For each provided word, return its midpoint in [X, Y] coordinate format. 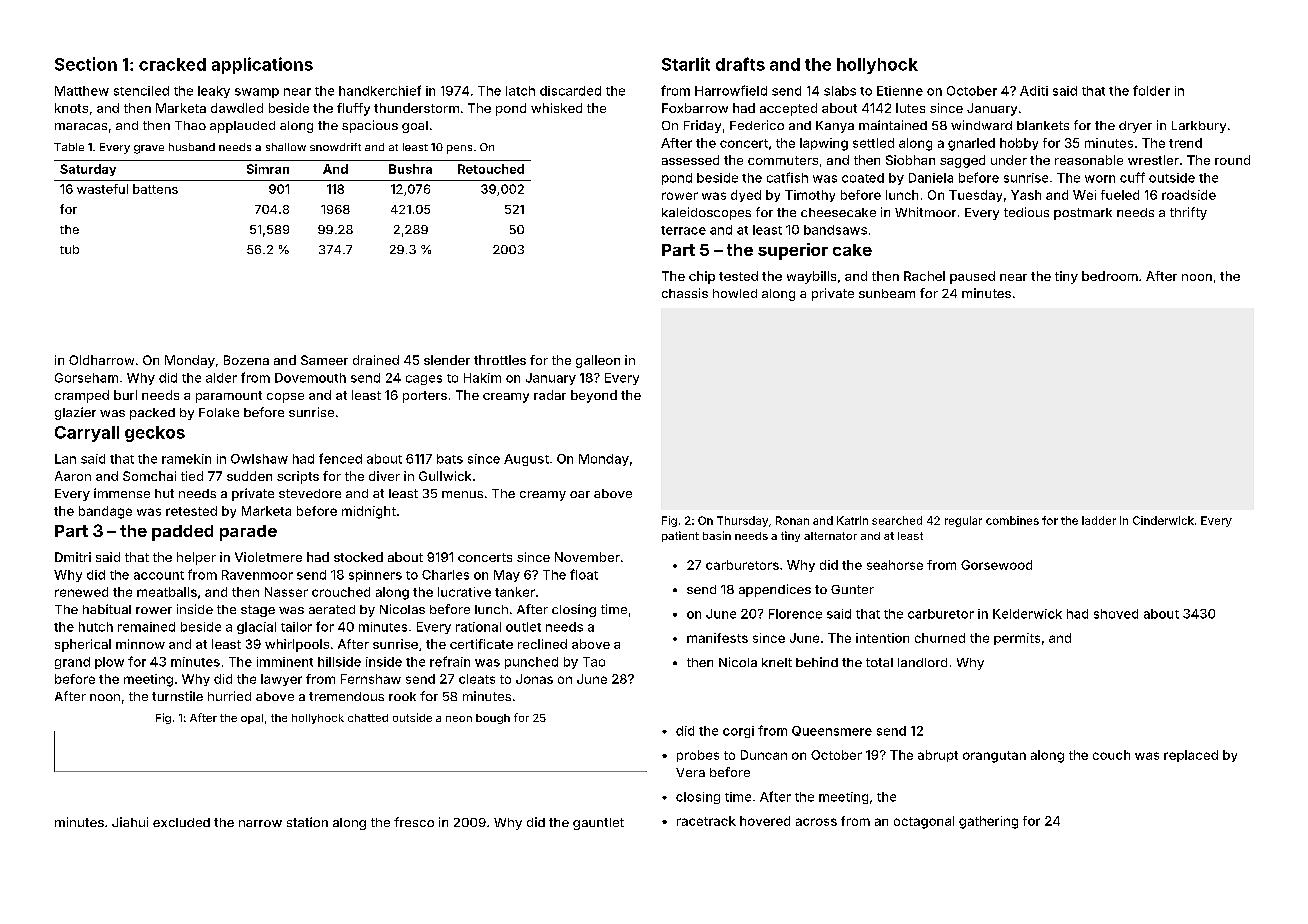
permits [1017, 639]
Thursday [742, 521]
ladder [1099, 520]
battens [155, 189]
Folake [219, 412]
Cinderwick [1163, 520]
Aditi [1034, 91]
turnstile [177, 696]
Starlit [686, 64]
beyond [594, 396]
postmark [1083, 214]
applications [262, 65]
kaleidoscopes [706, 213]
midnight [369, 512]
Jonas [534, 679]
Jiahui [130, 822]
